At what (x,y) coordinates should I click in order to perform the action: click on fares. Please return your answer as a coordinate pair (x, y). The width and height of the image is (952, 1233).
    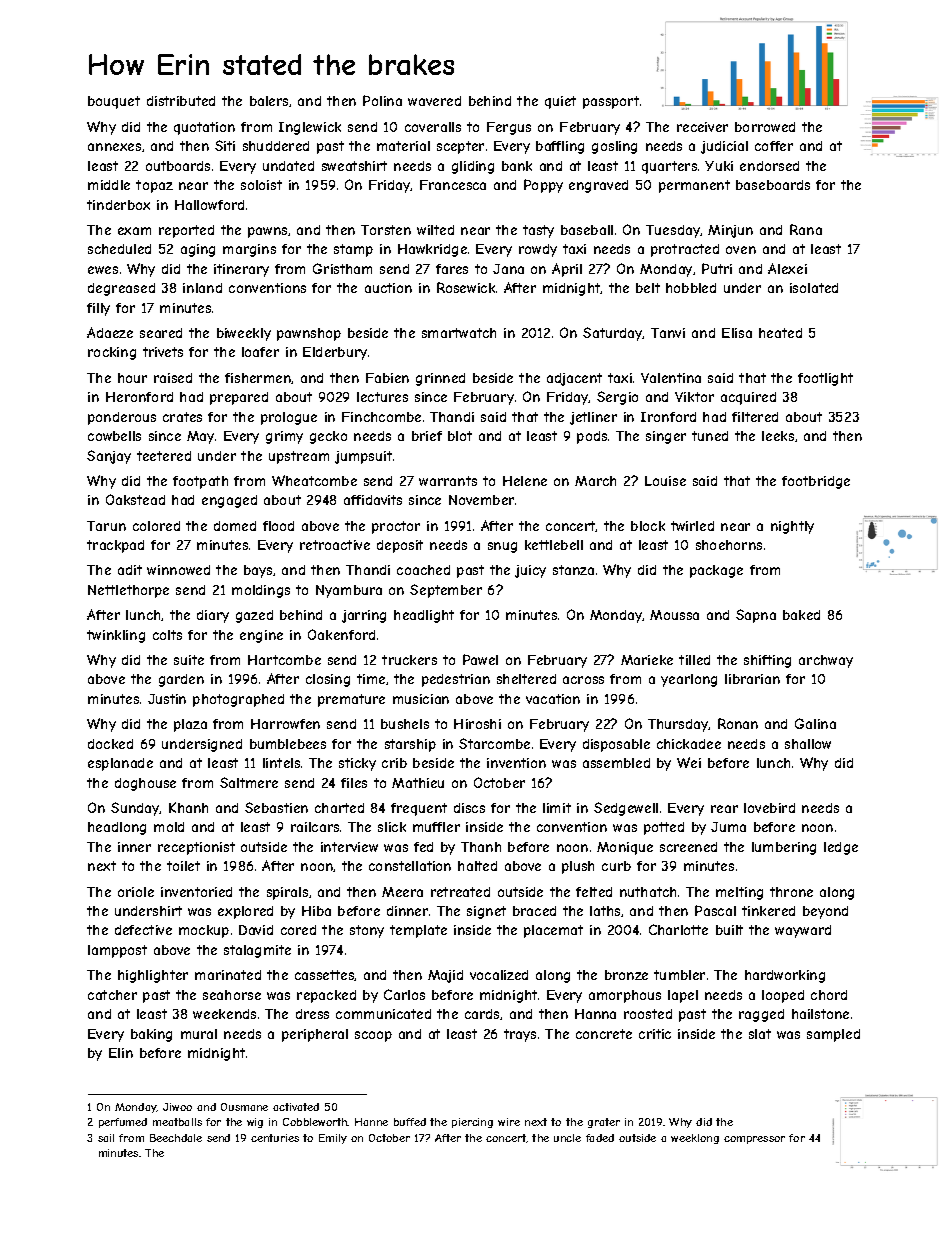
    Looking at the image, I should click on (452, 269).
